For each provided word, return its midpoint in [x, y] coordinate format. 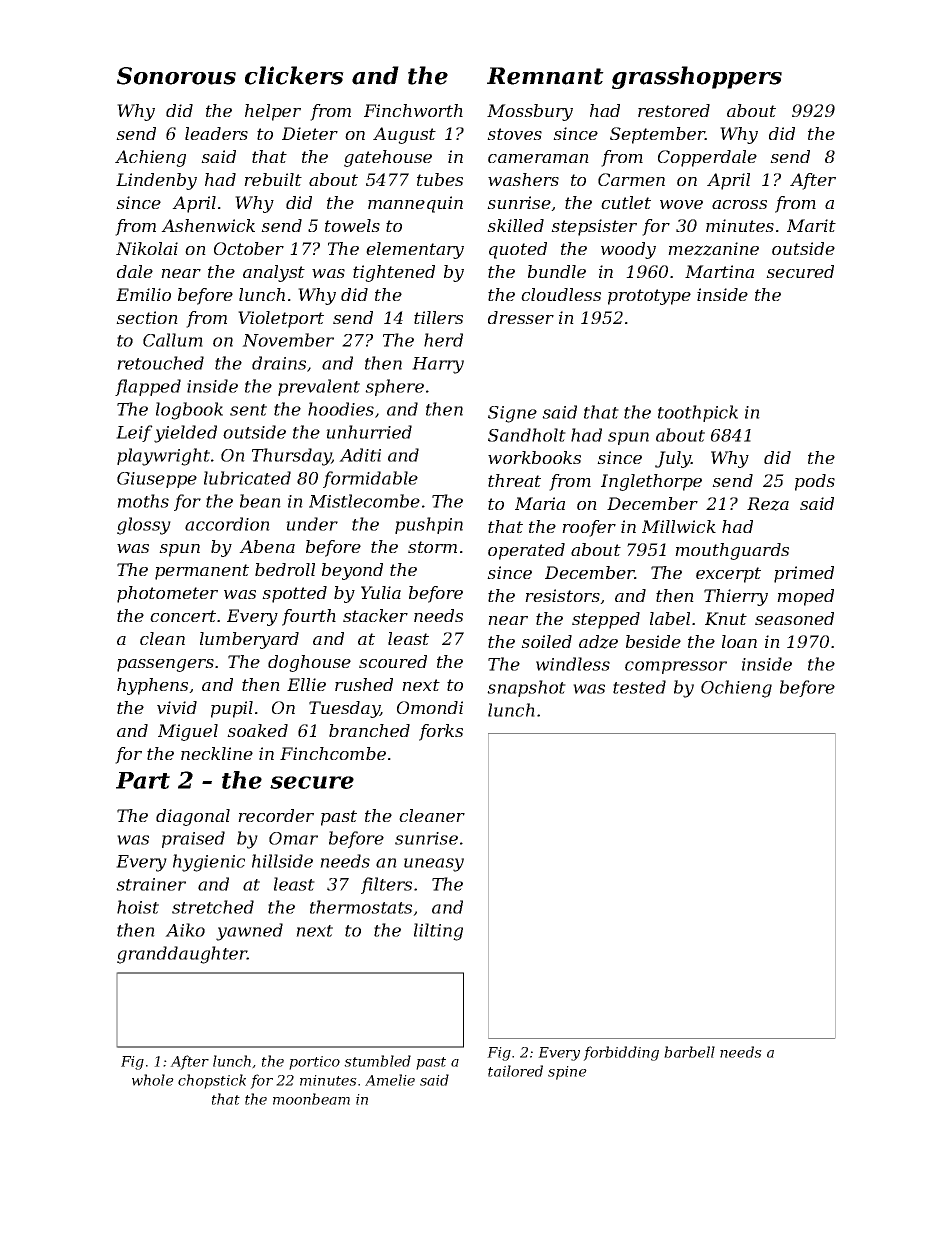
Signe [512, 414]
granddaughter [182, 955]
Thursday [292, 457]
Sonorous [176, 76]
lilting [438, 932]
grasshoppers [697, 77]
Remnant [545, 76]
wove [681, 204]
